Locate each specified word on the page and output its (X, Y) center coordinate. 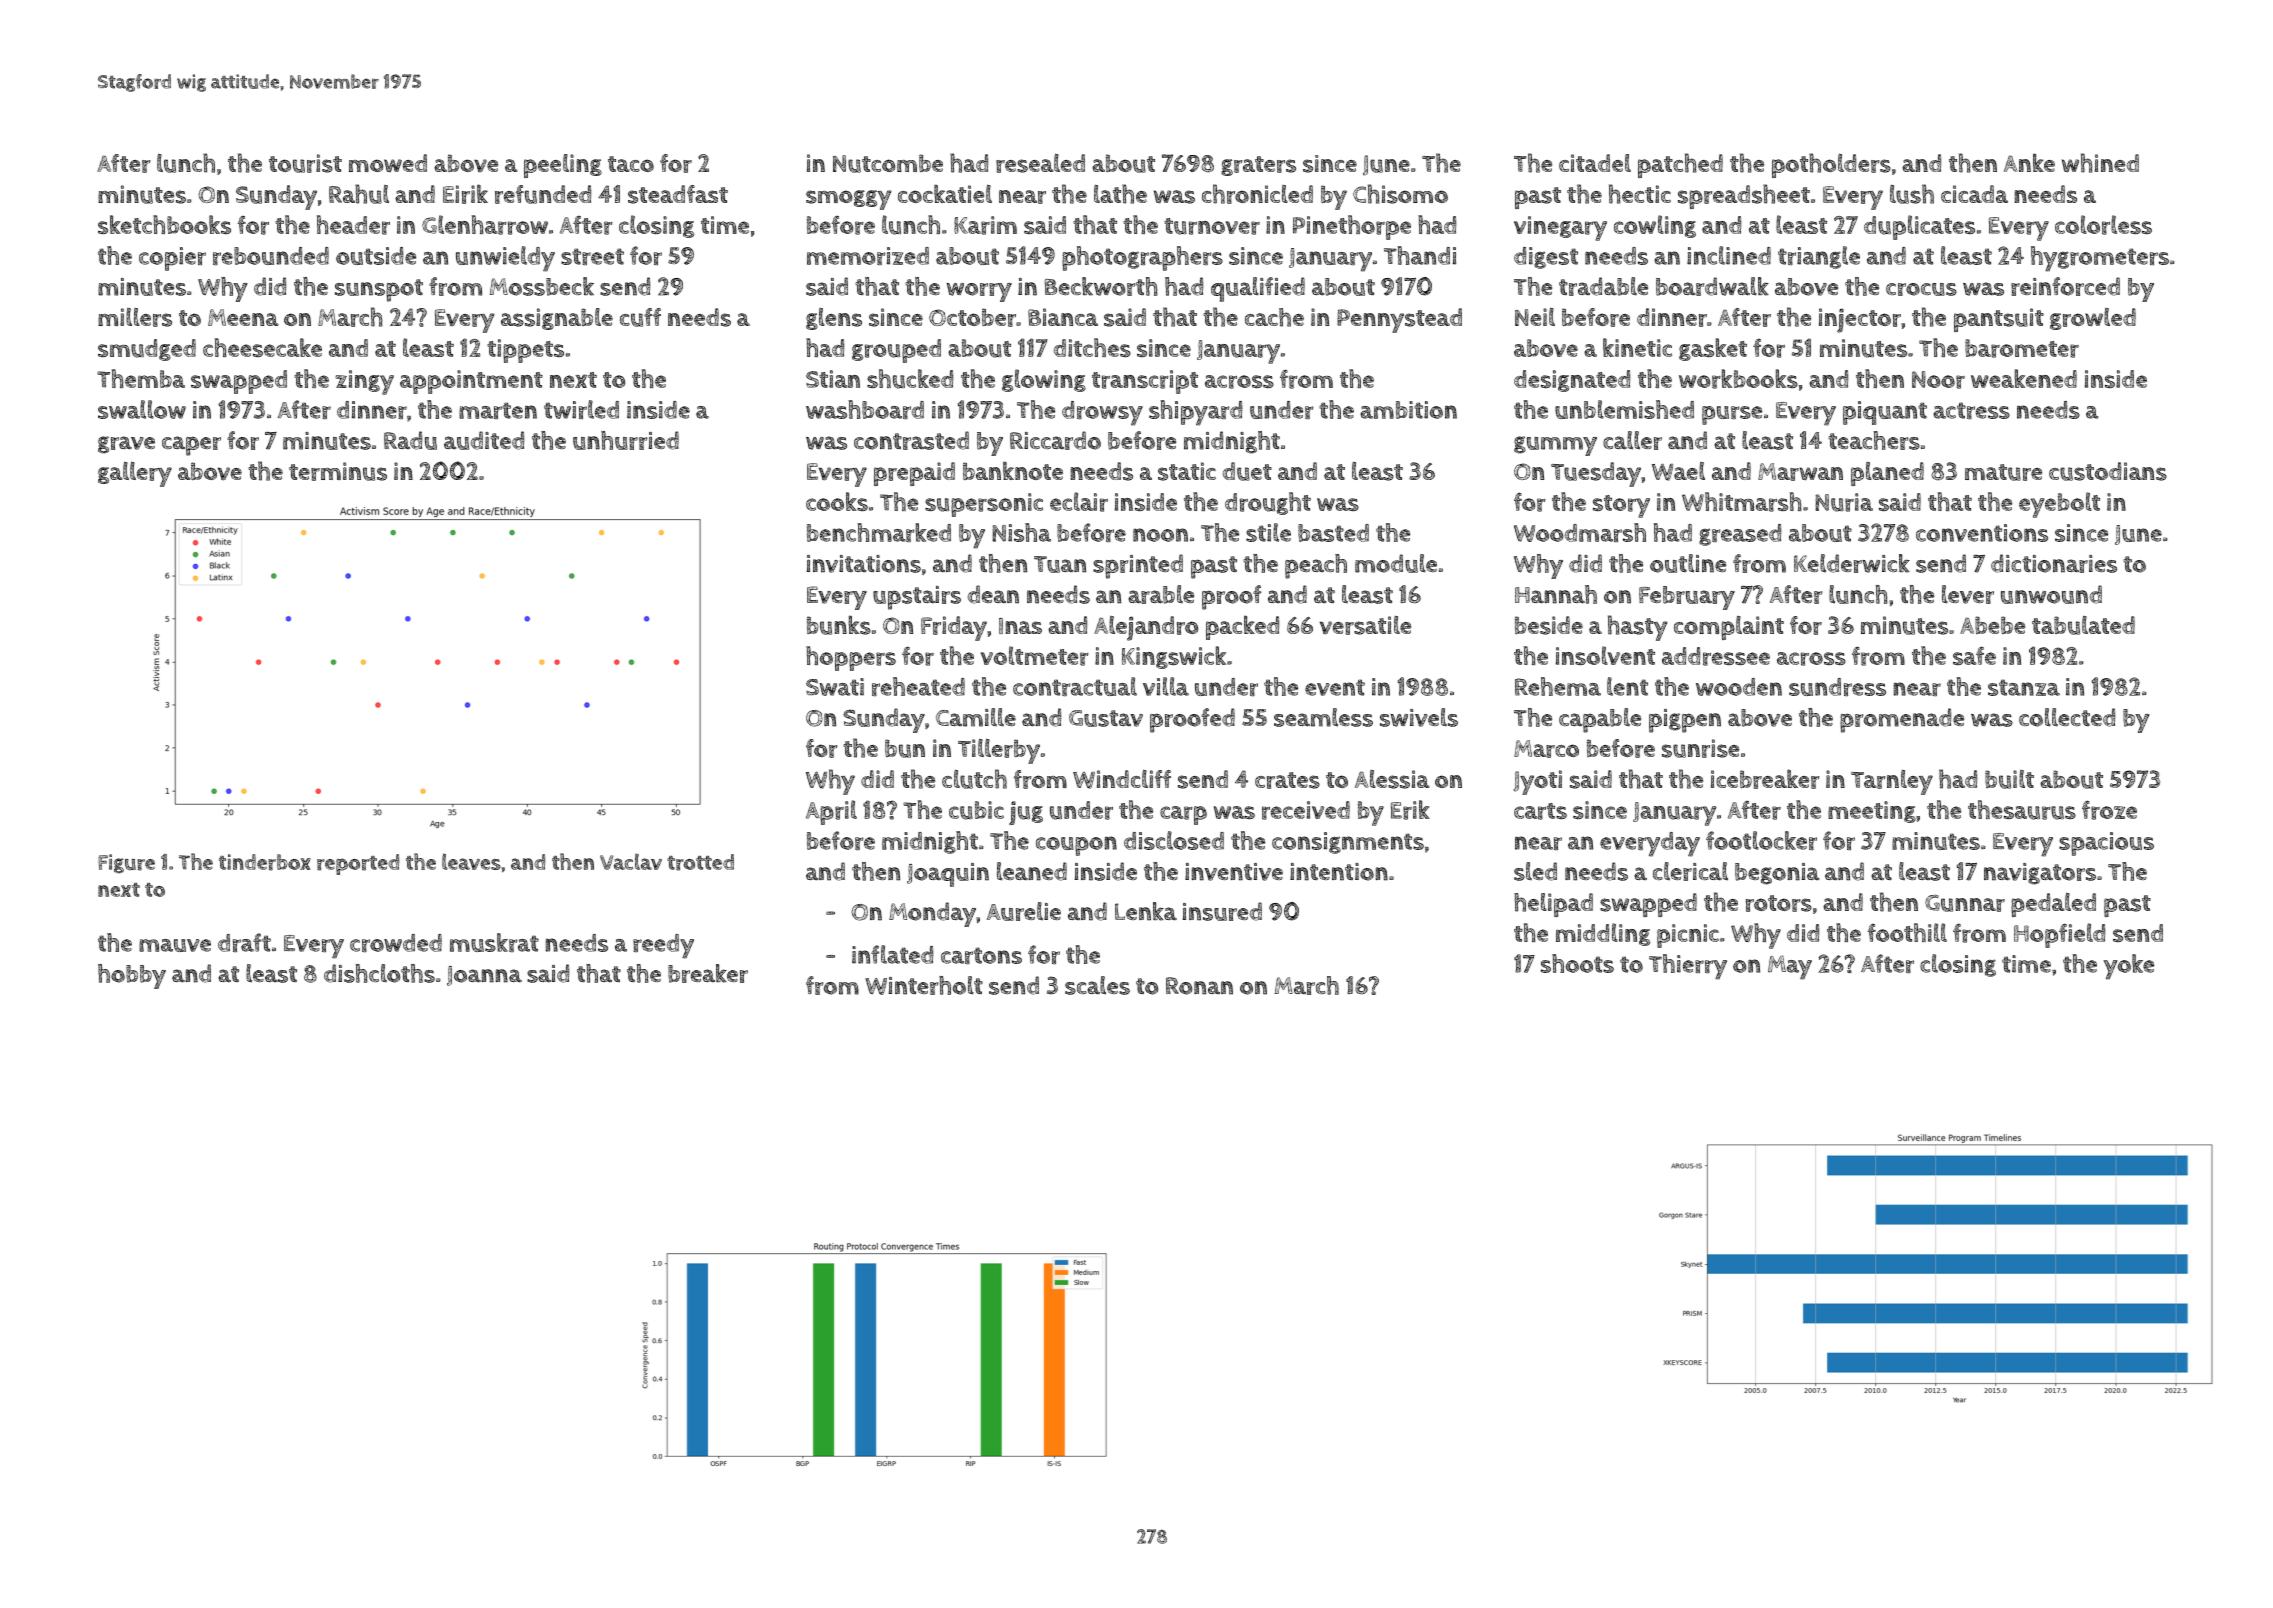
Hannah (1556, 594)
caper (191, 446)
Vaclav (631, 861)
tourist (305, 163)
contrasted (911, 440)
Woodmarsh (1580, 532)
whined (2100, 163)
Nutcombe (888, 163)
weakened (2024, 378)
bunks (839, 625)
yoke (2128, 967)
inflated (892, 954)
